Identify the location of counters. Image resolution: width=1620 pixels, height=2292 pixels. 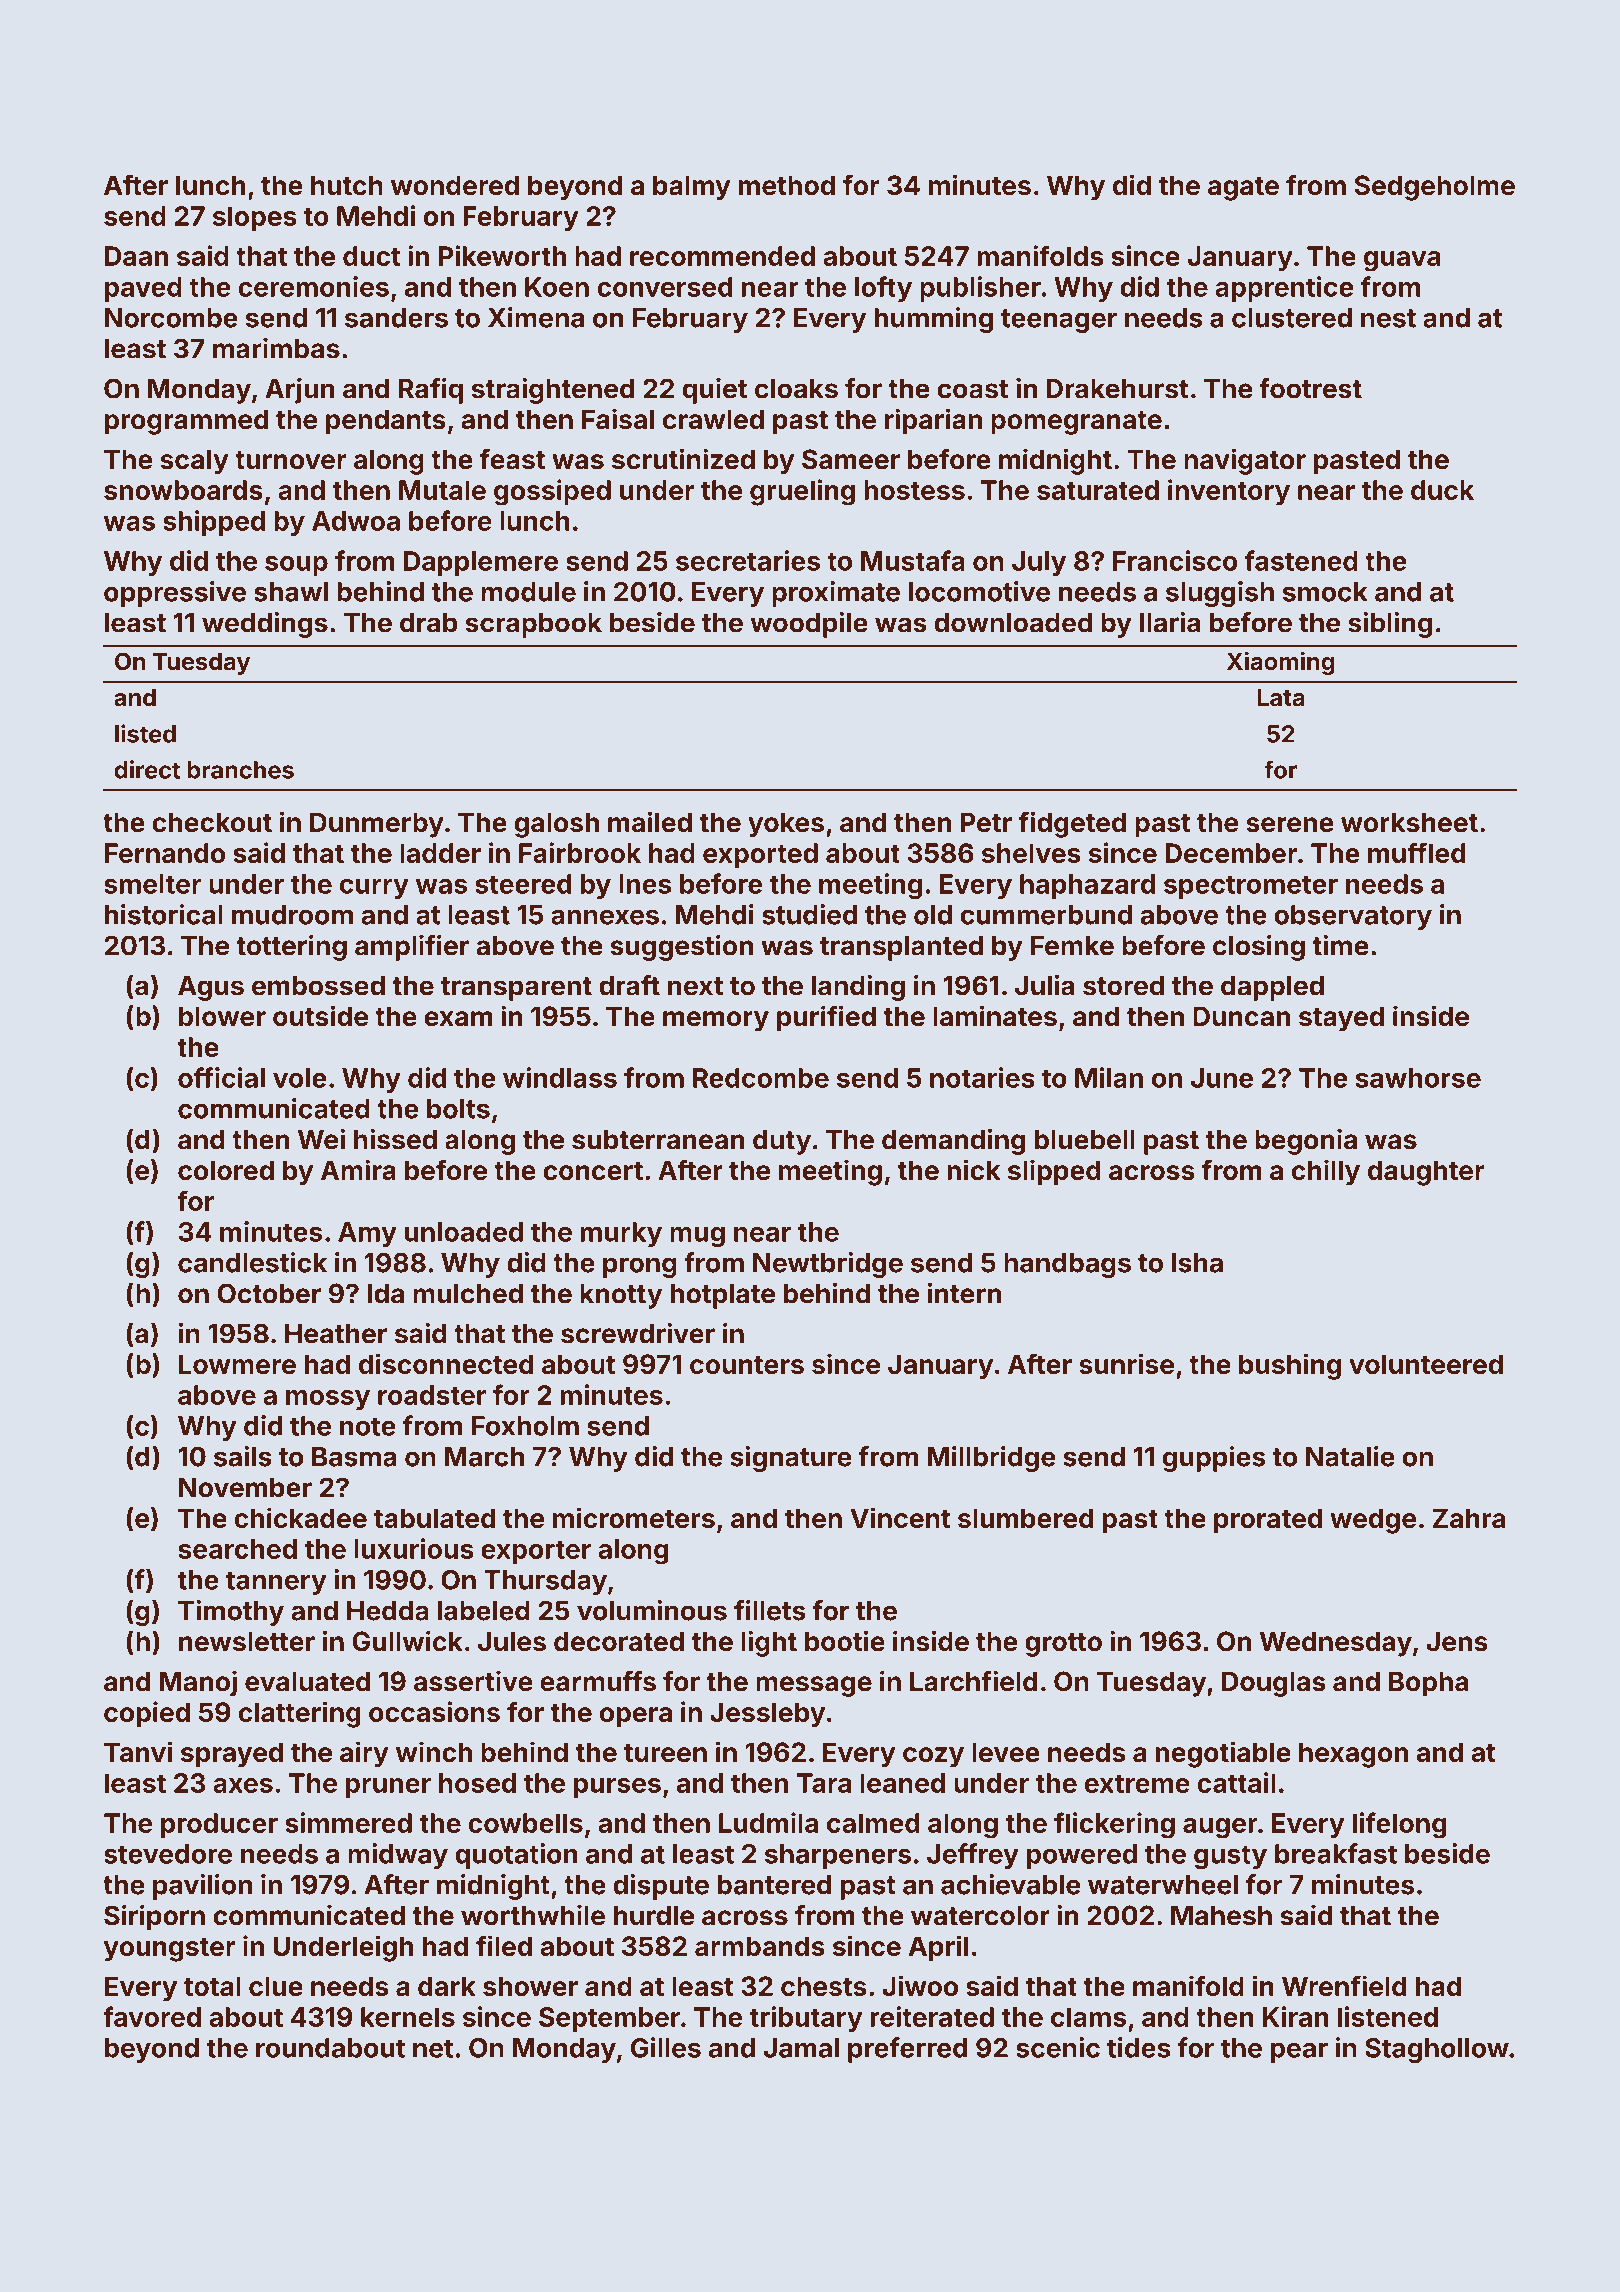
(747, 1365).
